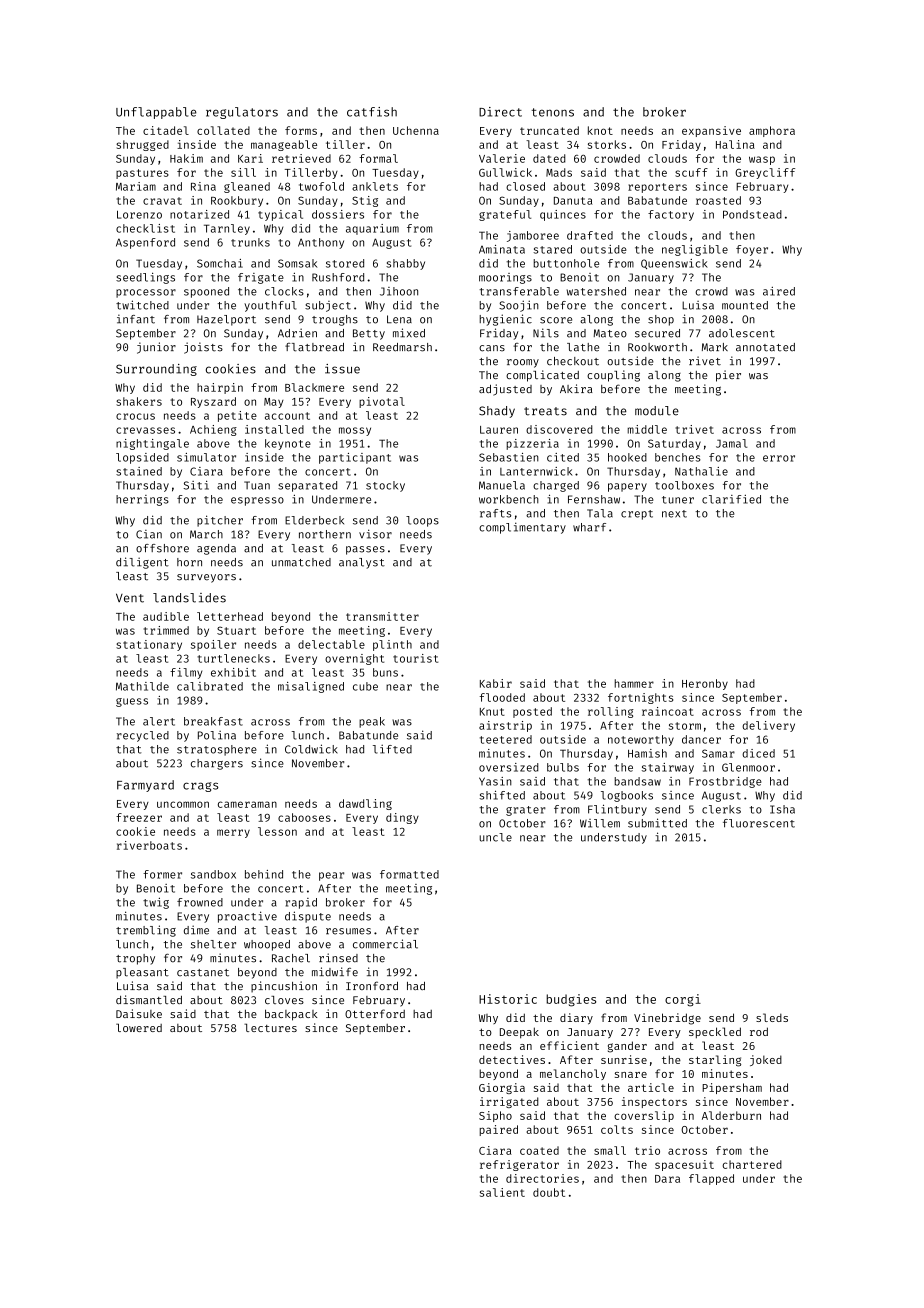 The height and width of the image is (1308, 924). I want to click on Kabir, so click(496, 683).
